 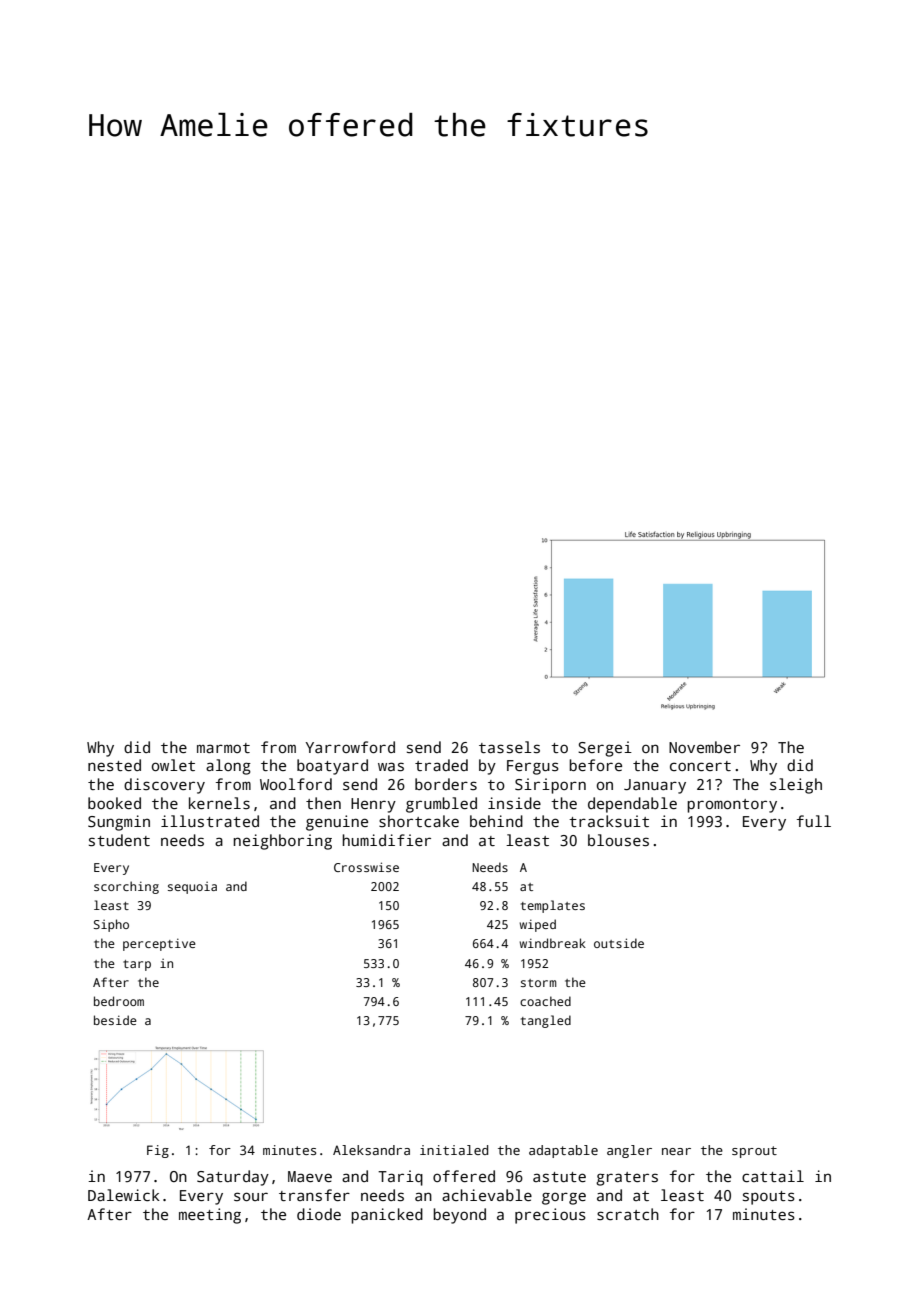 What do you see at coordinates (192, 888) in the screenshot?
I see `sequoia` at bounding box center [192, 888].
